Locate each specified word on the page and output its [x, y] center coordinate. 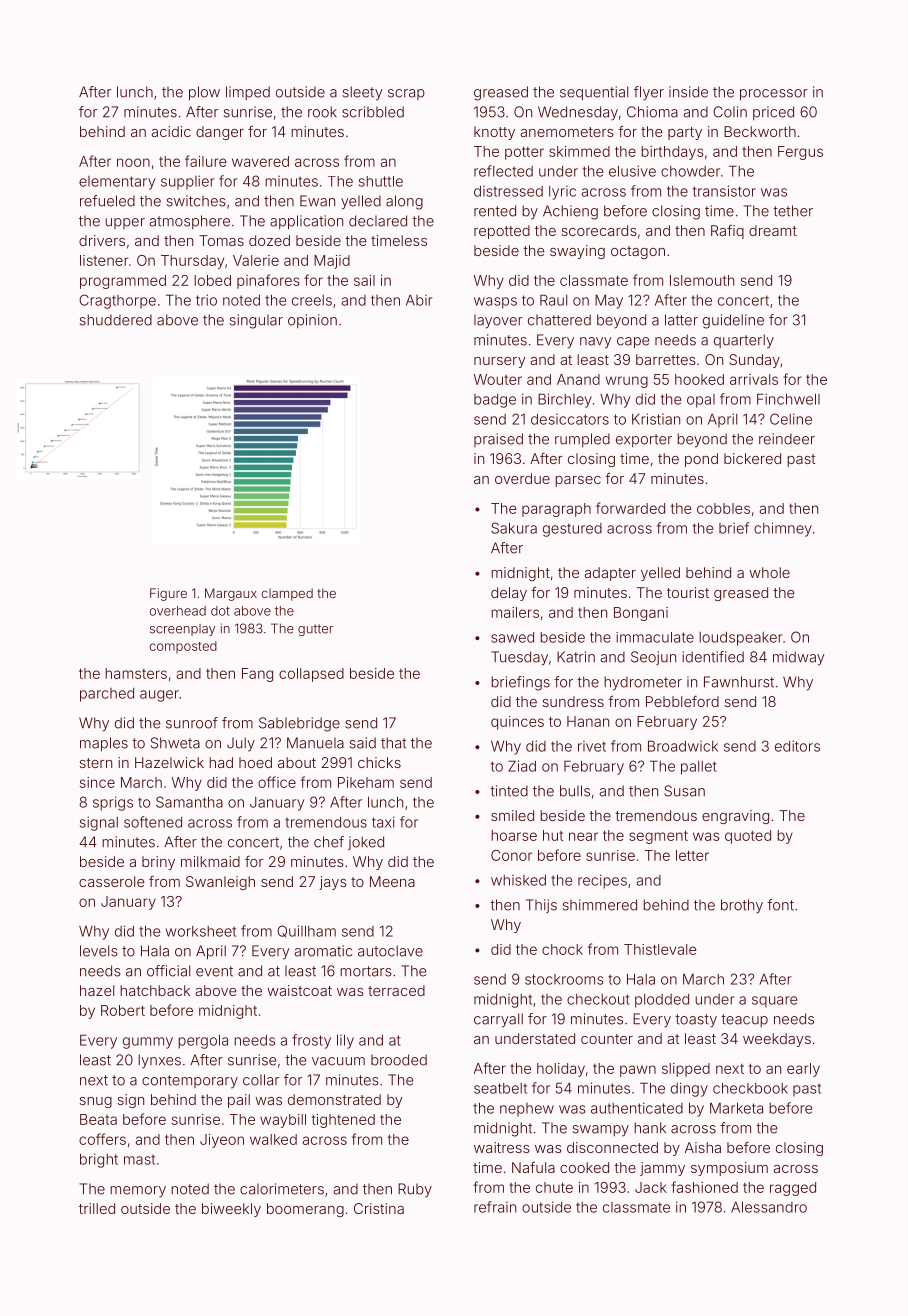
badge [495, 401]
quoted [748, 837]
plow [204, 93]
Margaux [231, 594]
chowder [690, 171]
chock [562, 949]
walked [273, 1139]
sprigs [113, 803]
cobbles [723, 508]
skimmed [579, 151]
